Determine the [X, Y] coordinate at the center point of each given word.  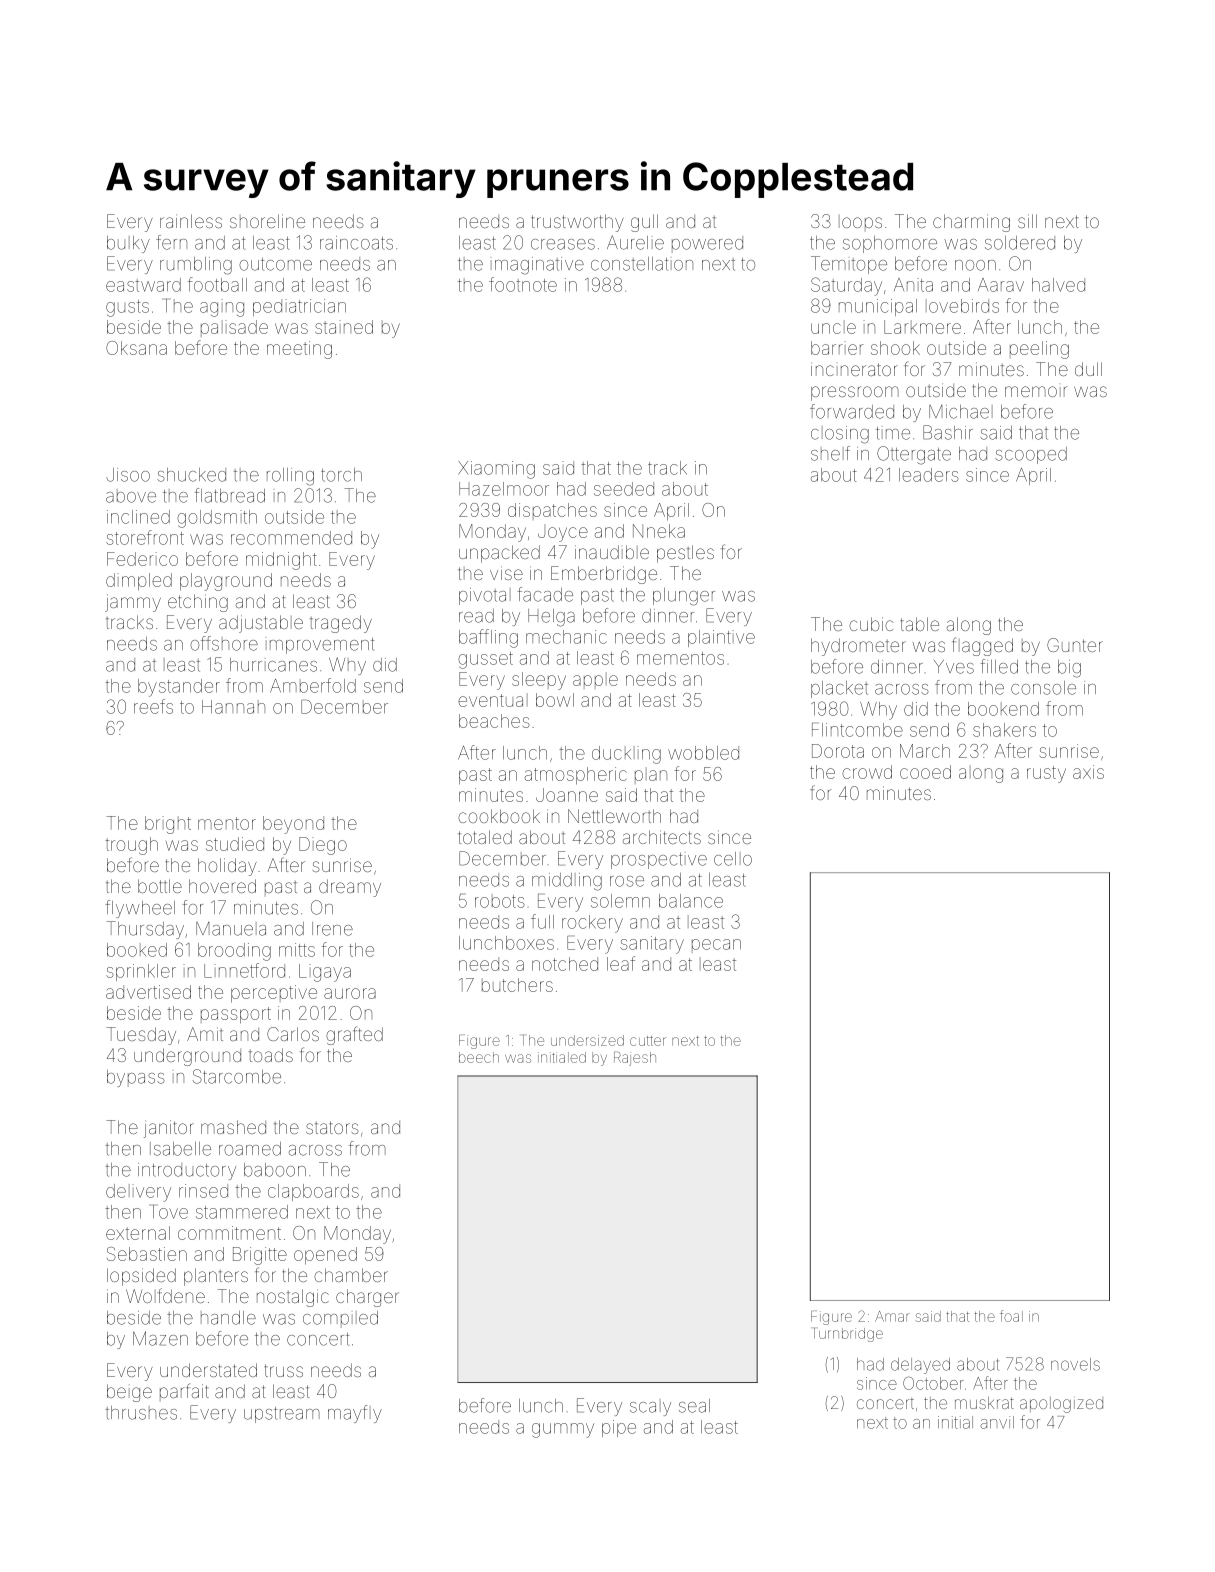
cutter [648, 1041]
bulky [128, 244]
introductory [187, 1171]
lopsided [141, 1277]
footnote [523, 284]
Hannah [233, 707]
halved [1058, 285]
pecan [716, 946]
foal [1011, 1316]
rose [627, 881]
